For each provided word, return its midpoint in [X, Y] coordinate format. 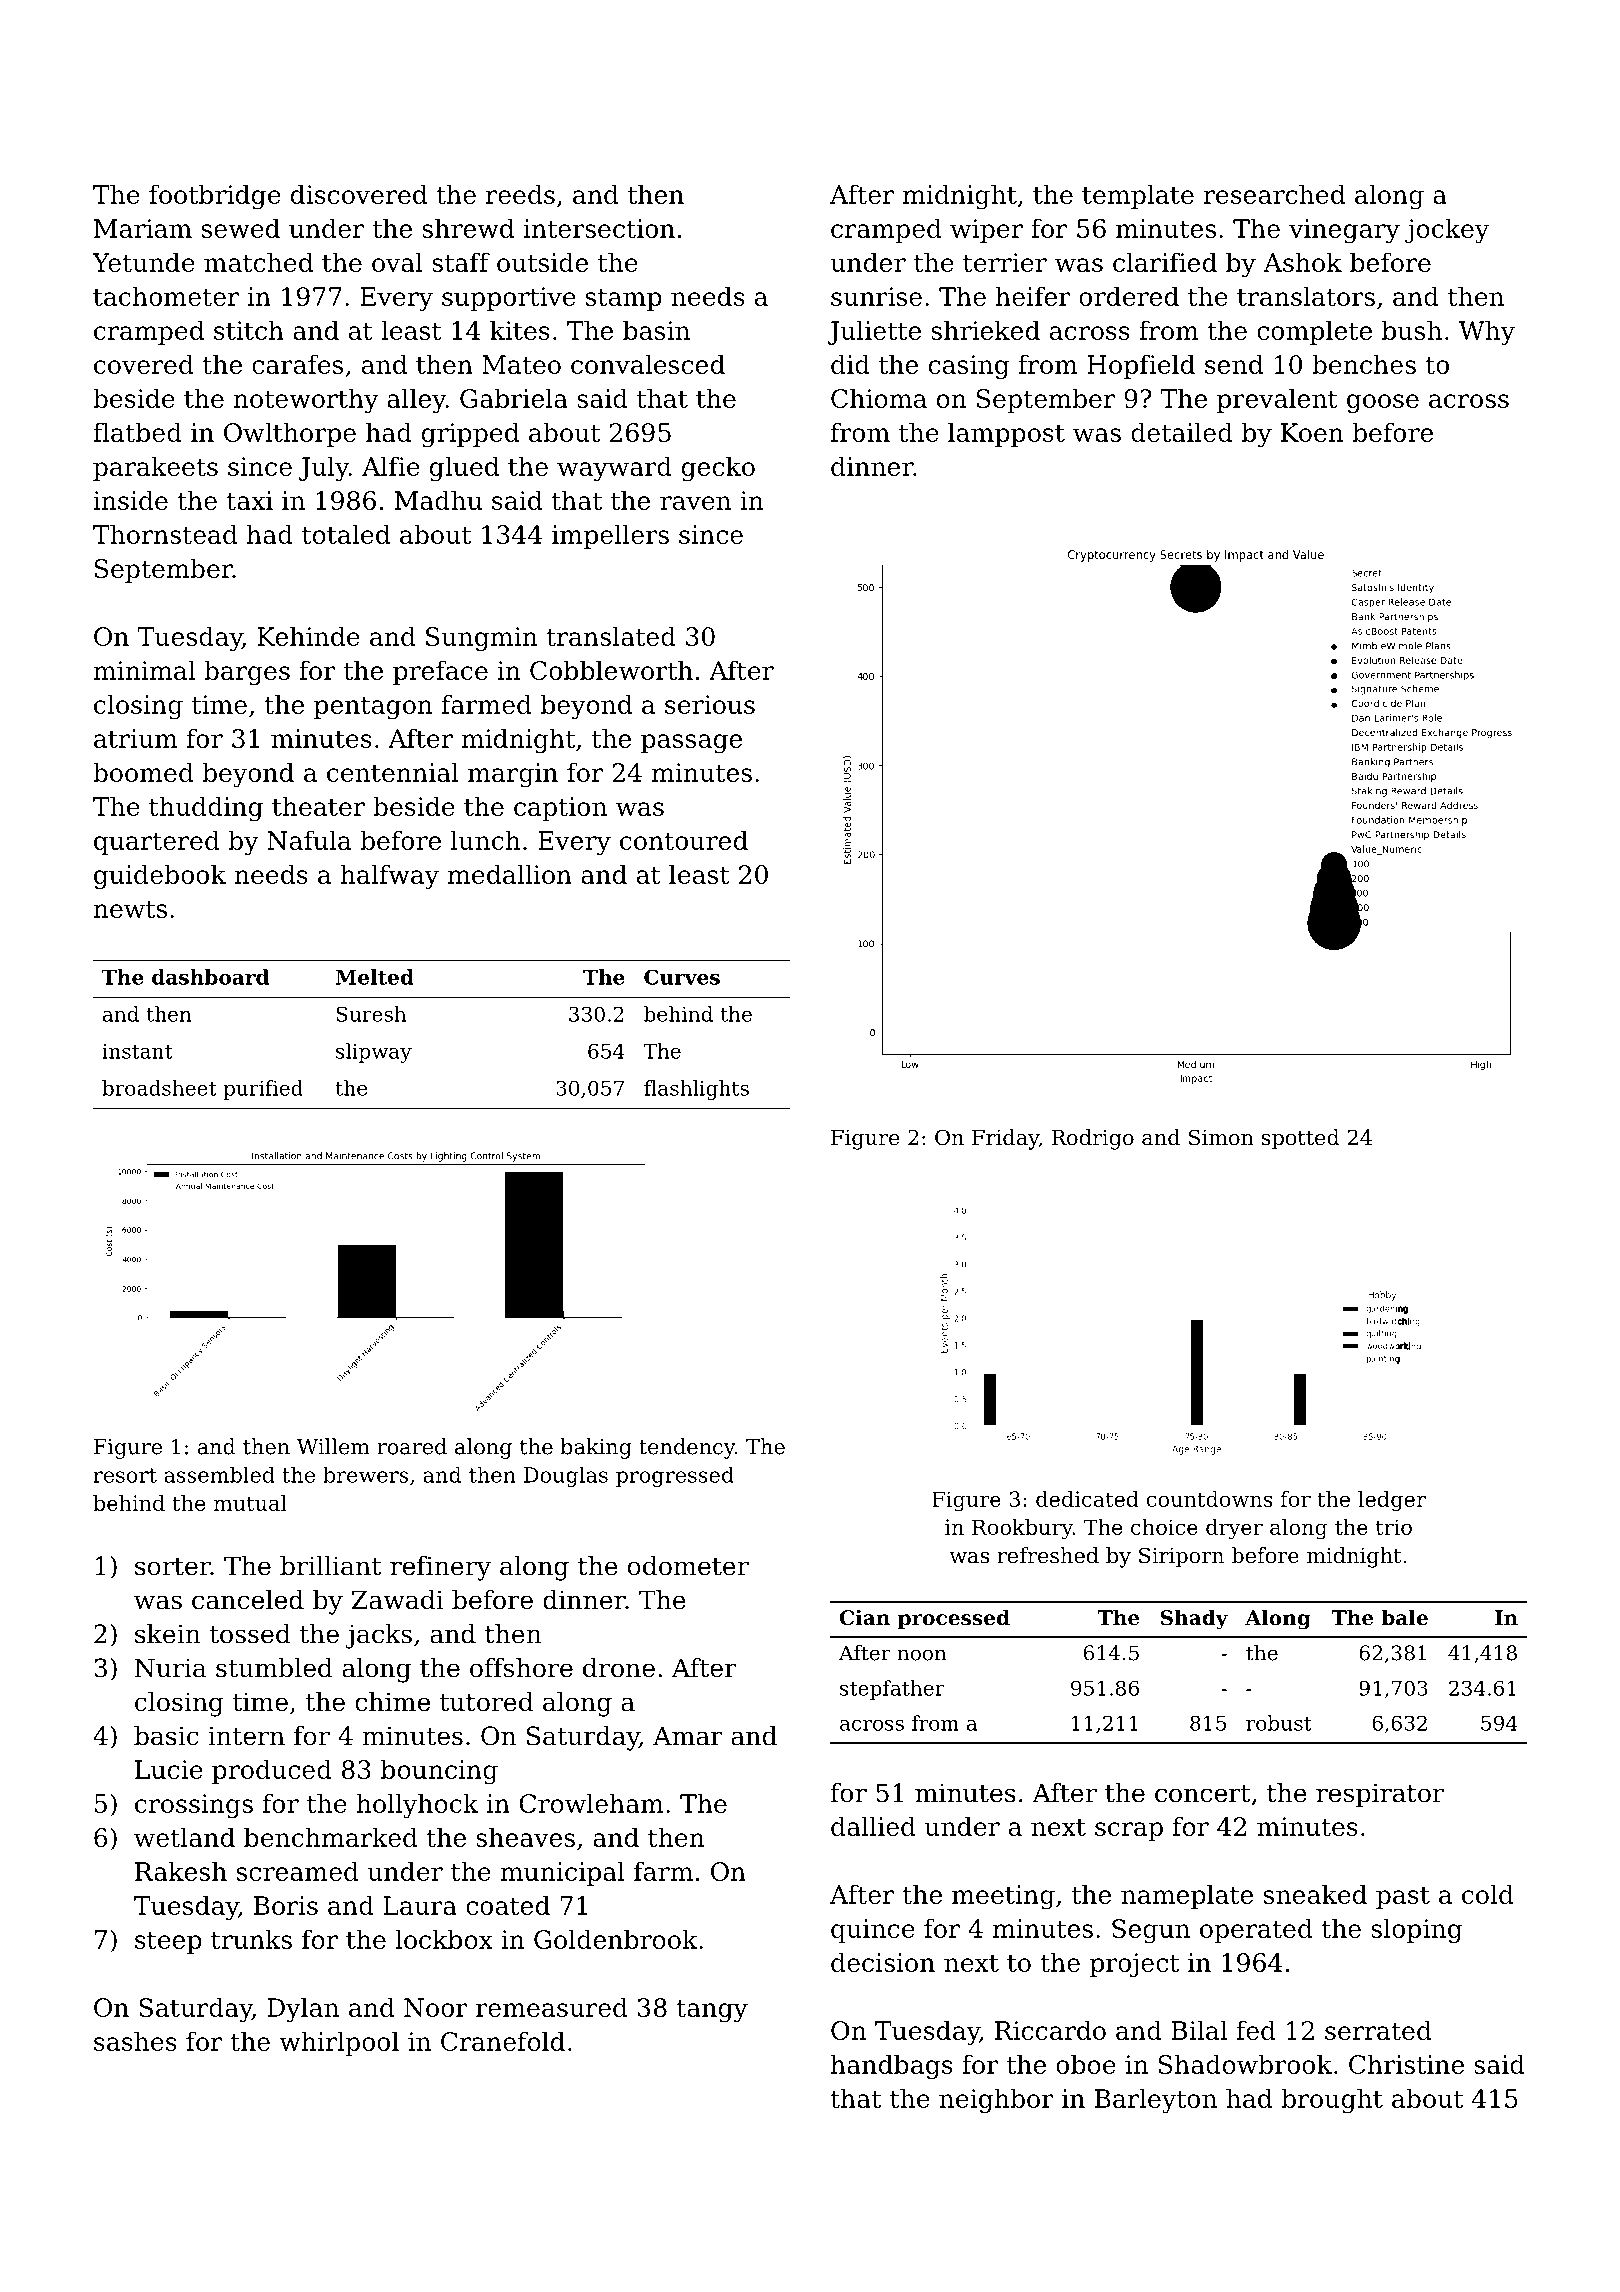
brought [1332, 2101]
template [1138, 196]
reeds [520, 194]
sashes [135, 2041]
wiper [986, 231]
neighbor [996, 2101]
